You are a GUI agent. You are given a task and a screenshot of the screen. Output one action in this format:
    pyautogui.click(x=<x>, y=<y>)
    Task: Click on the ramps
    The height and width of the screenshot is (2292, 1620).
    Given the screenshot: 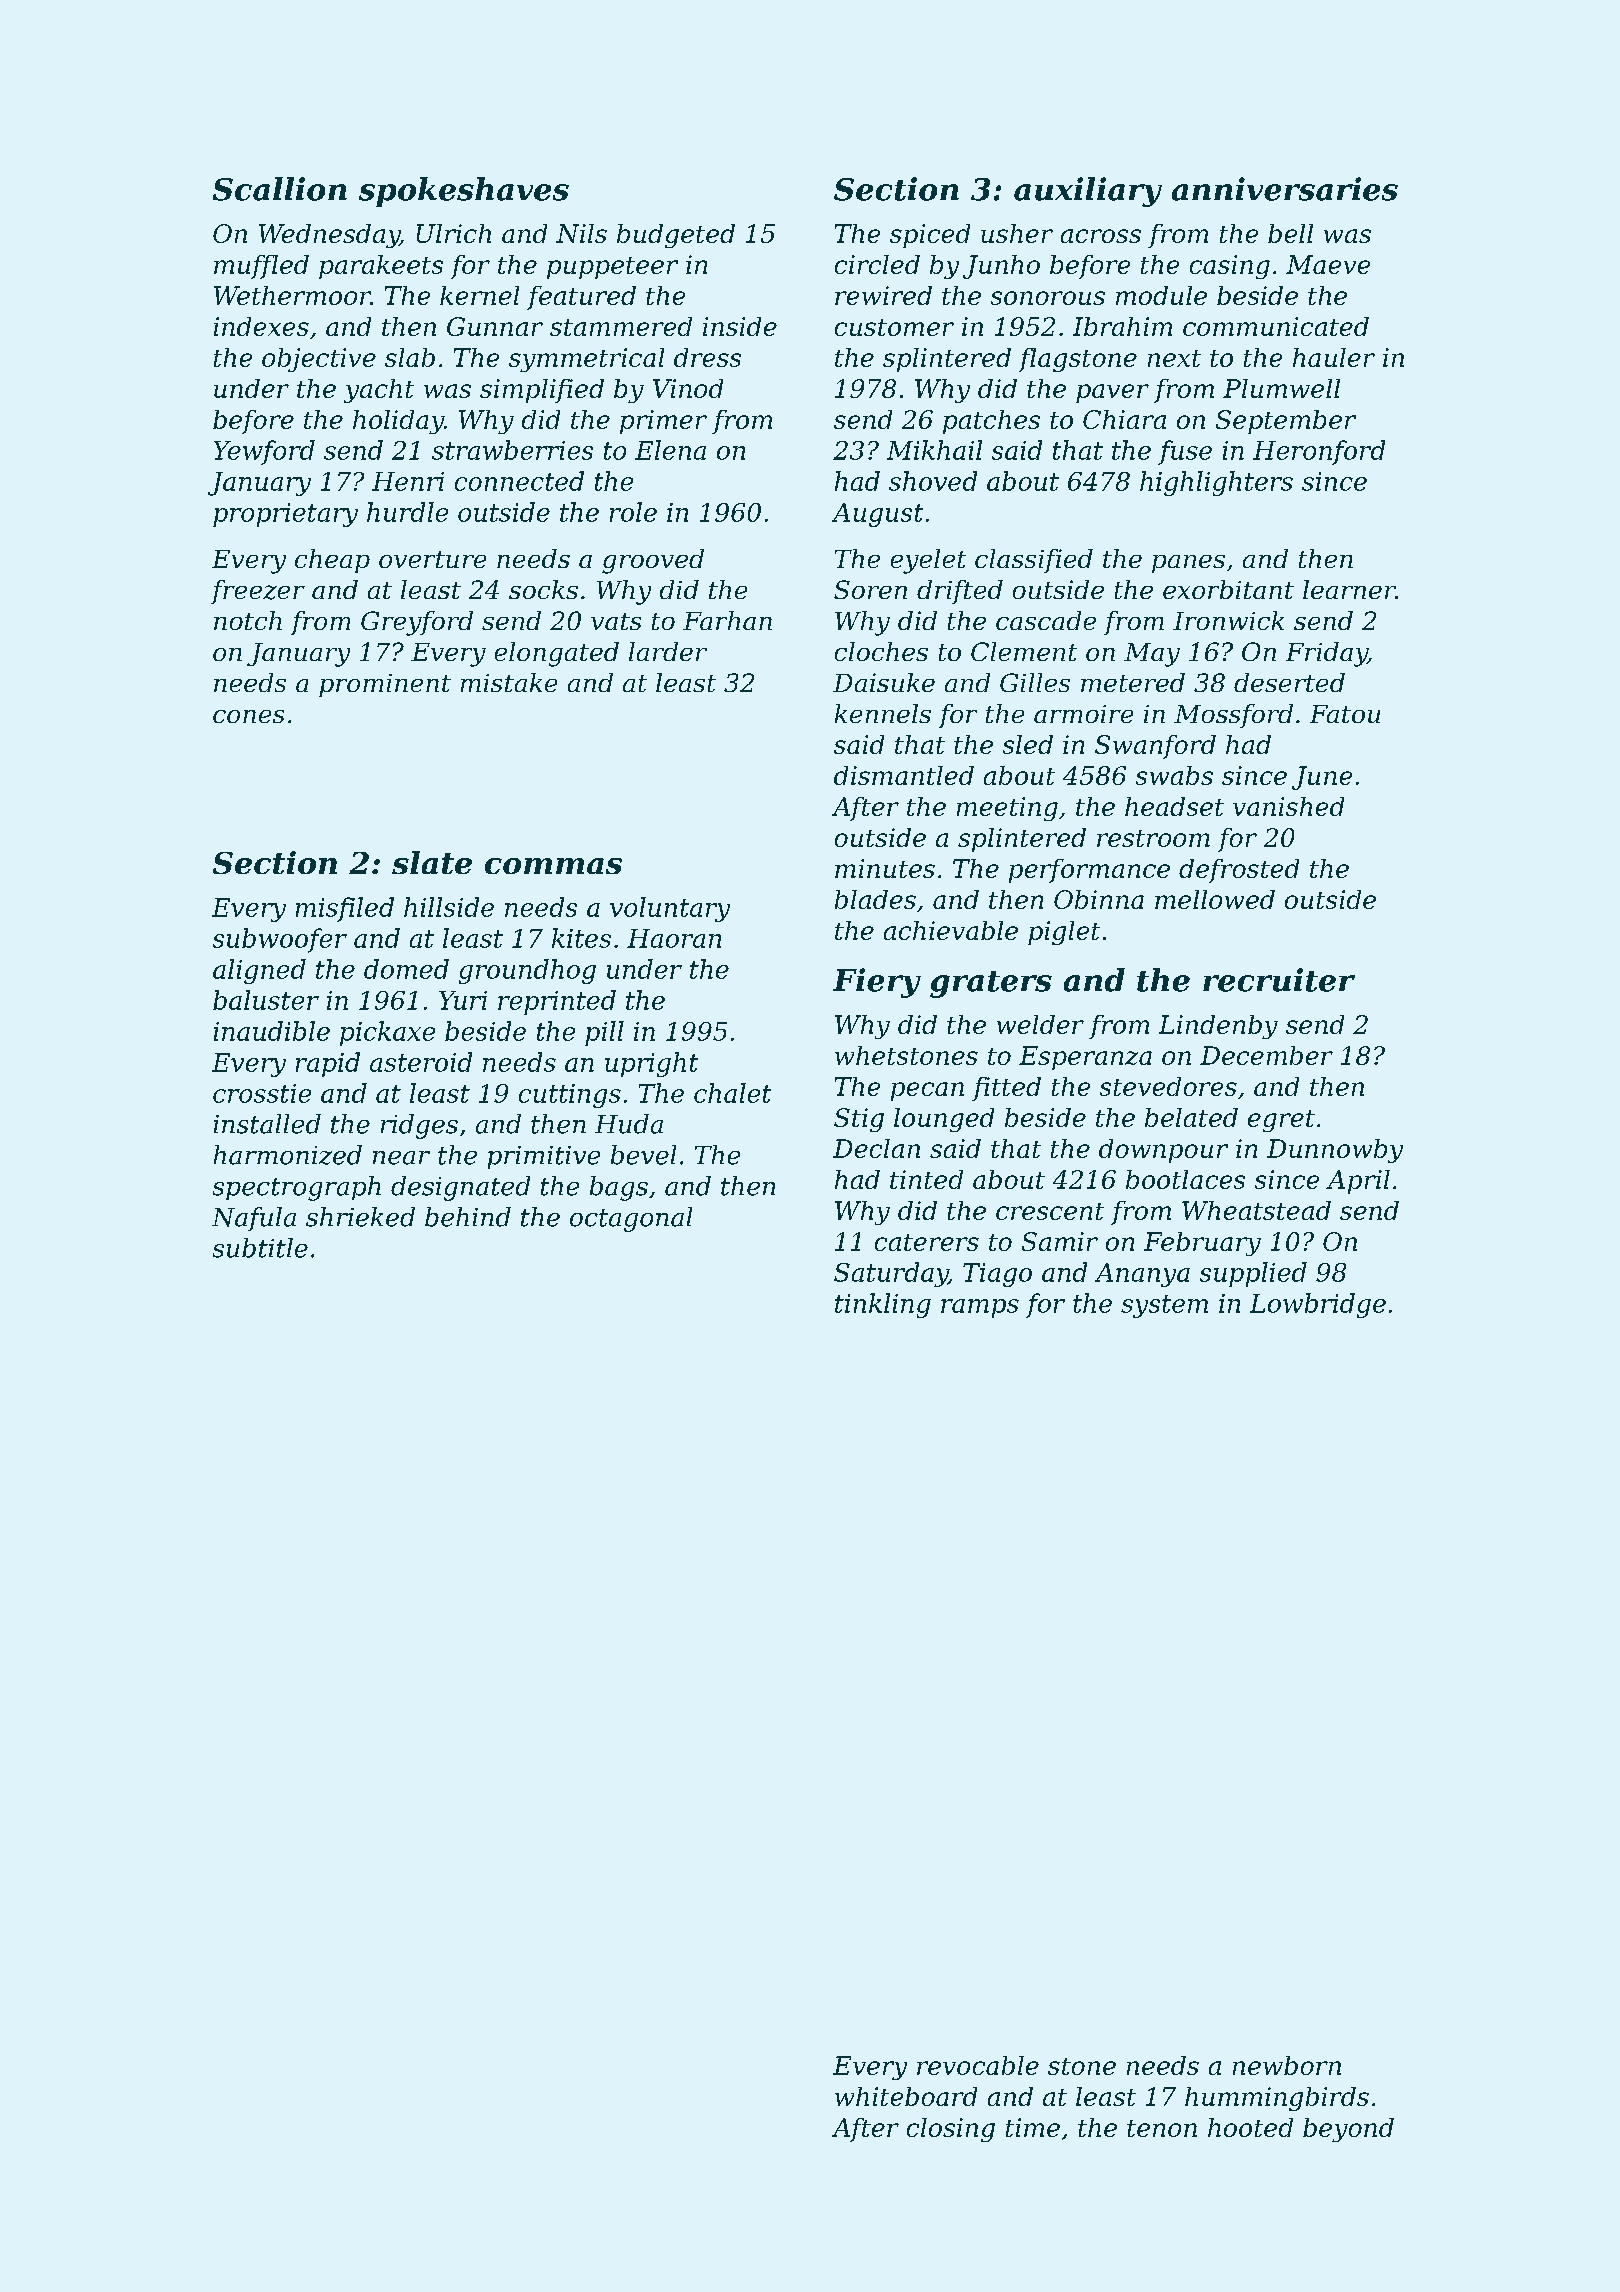 What is the action you would take?
    pyautogui.click(x=980, y=1308)
